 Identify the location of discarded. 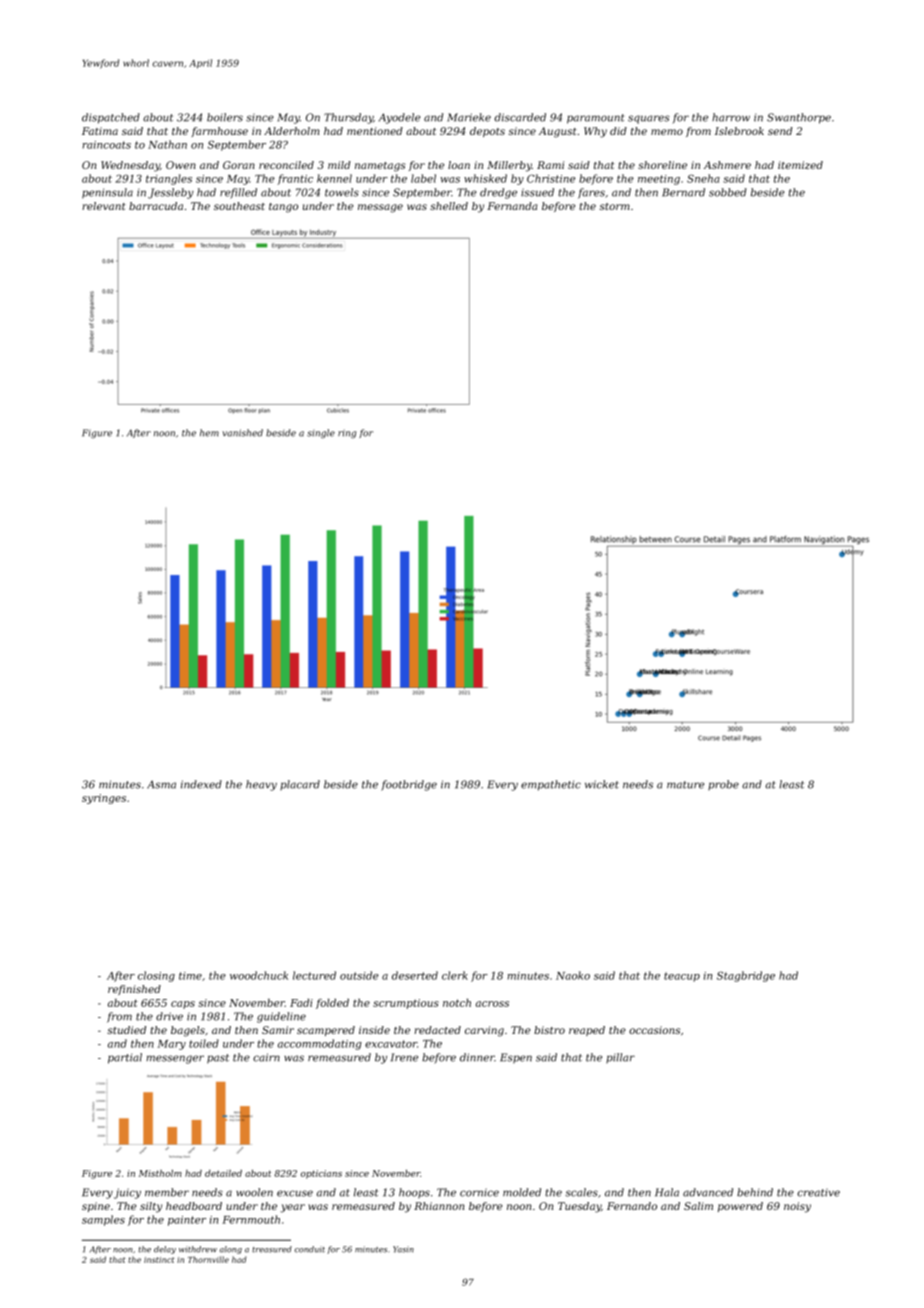
(520, 117).
